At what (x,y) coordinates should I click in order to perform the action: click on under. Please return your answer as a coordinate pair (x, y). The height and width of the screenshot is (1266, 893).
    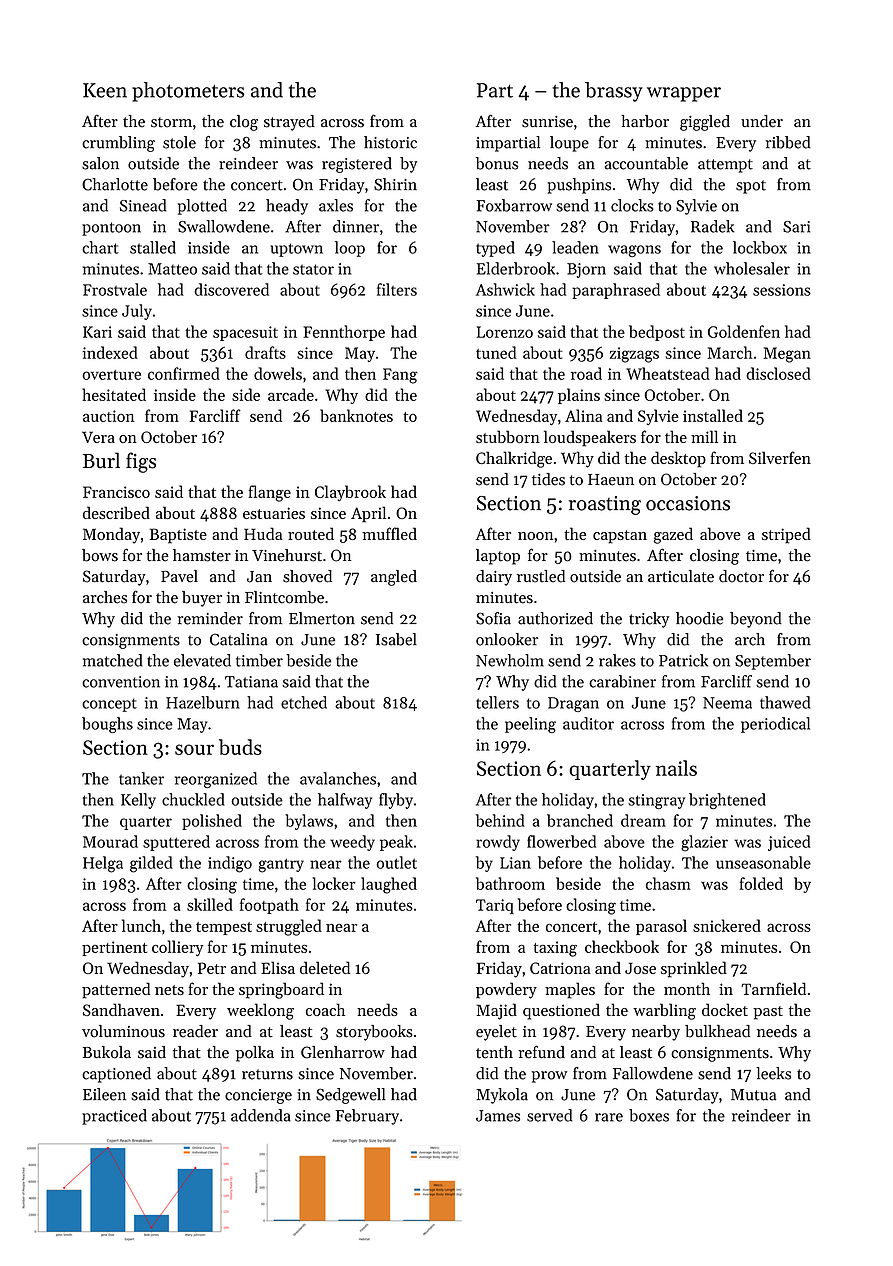
    Looking at the image, I should click on (762, 121).
